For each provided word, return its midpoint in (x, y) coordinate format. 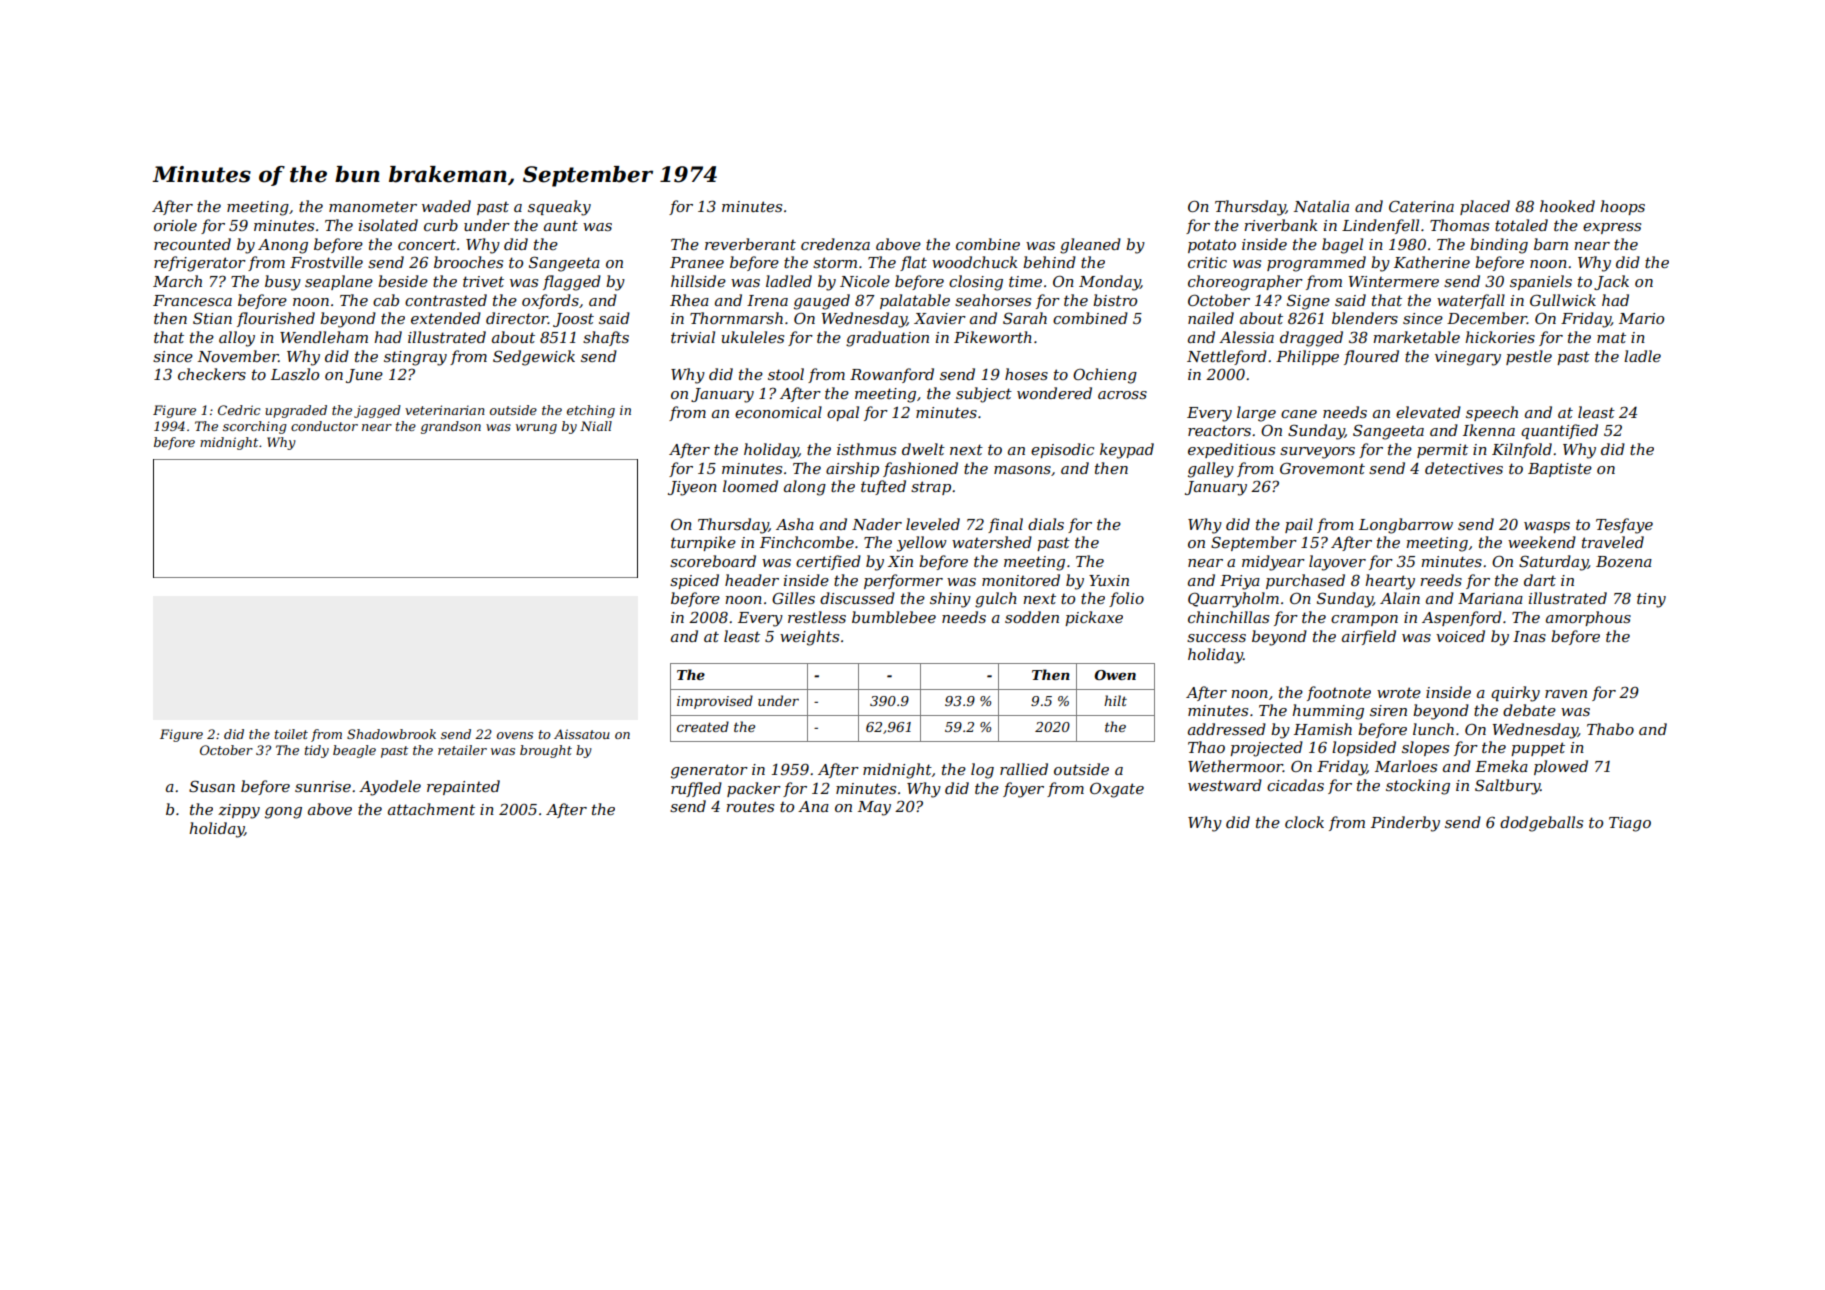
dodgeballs (1541, 824)
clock (1304, 822)
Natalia (1321, 206)
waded (446, 206)
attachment (431, 809)
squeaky (559, 208)
